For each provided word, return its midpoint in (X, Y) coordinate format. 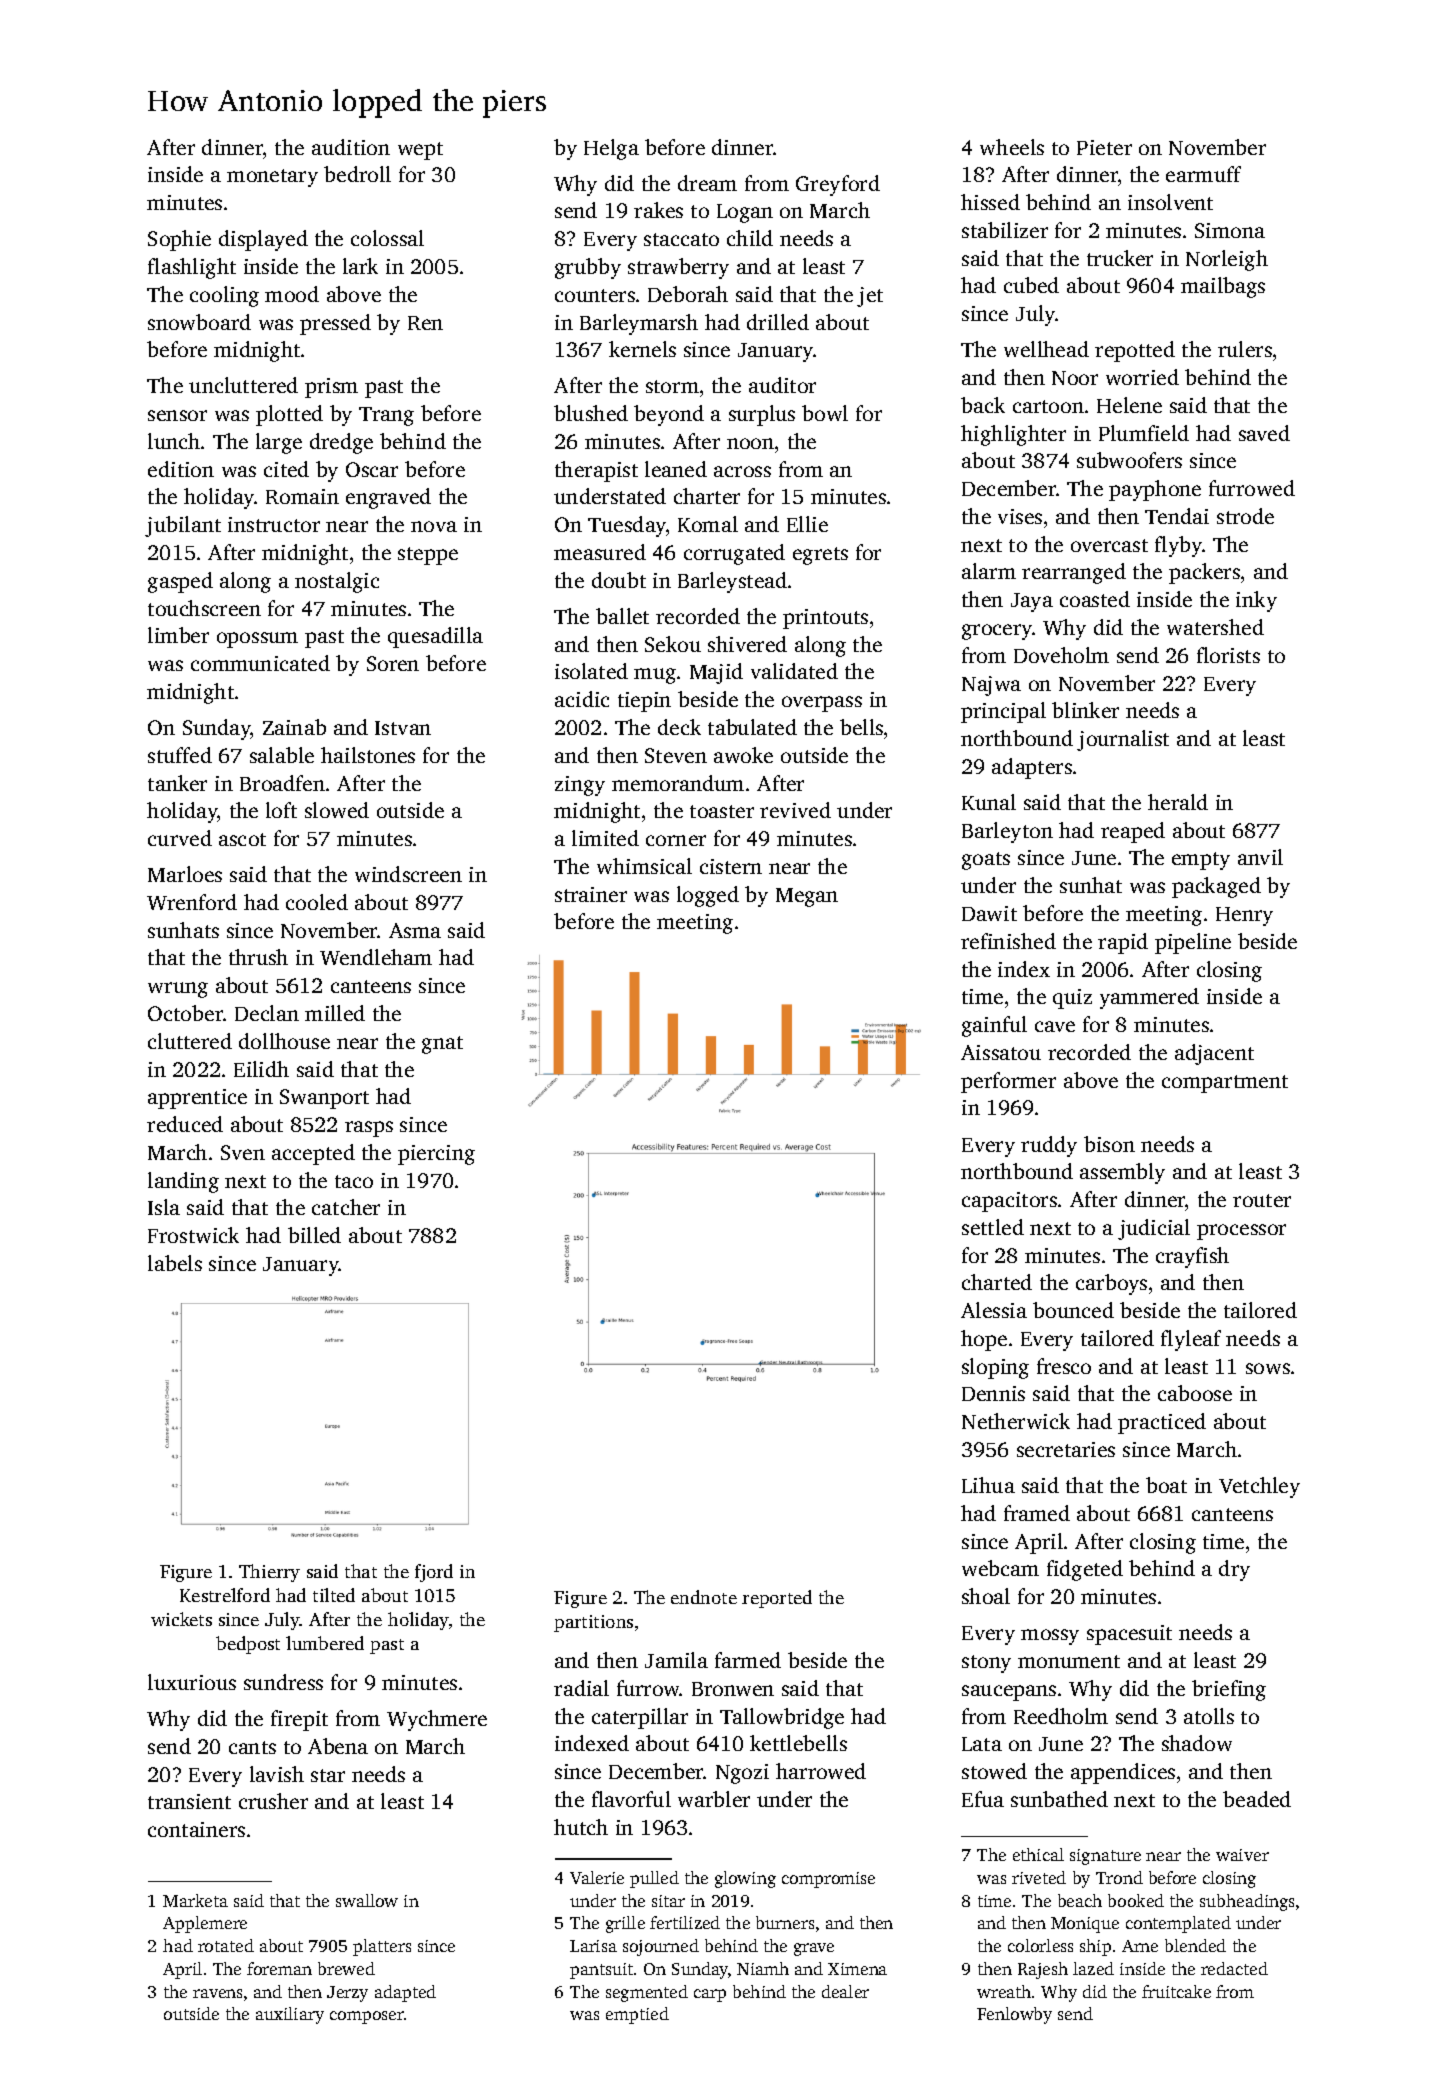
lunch (174, 441)
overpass (822, 704)
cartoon (1048, 406)
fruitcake (1176, 1991)
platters (382, 1947)
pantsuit (601, 1971)
